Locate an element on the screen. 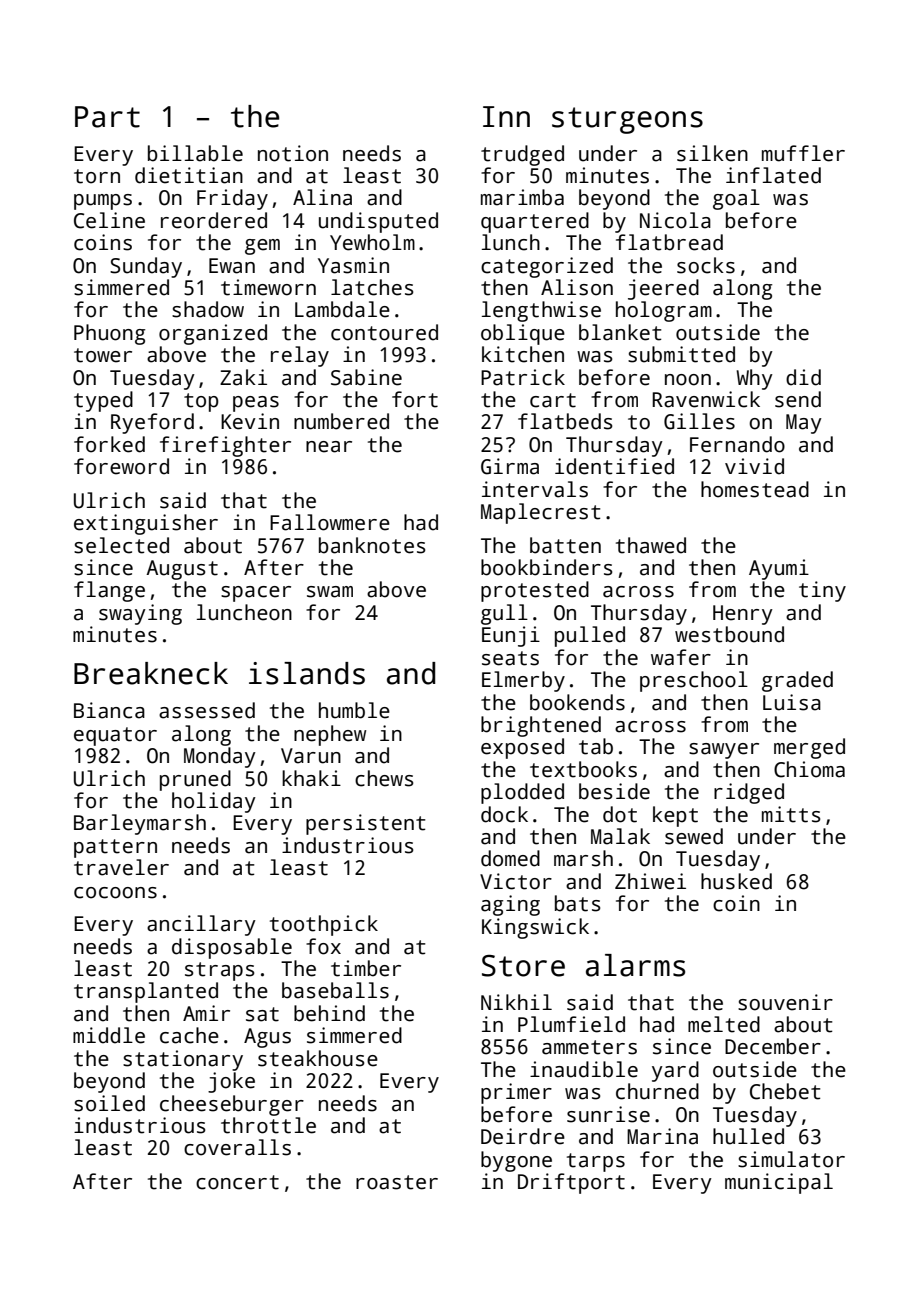 This screenshot has width=924, height=1311. preschool is located at coordinates (694, 681).
